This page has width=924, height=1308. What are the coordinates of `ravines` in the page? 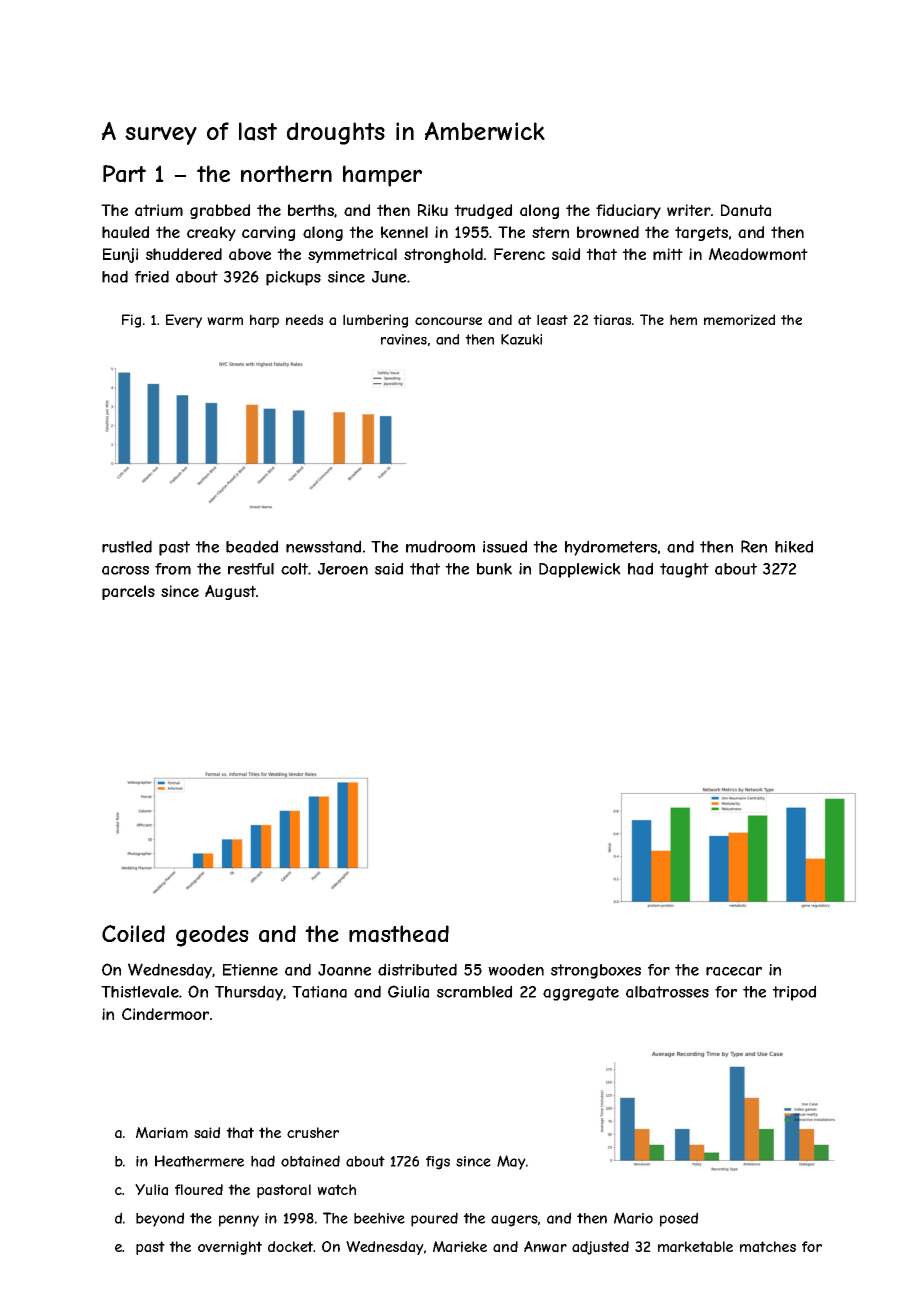 It's located at (404, 339).
